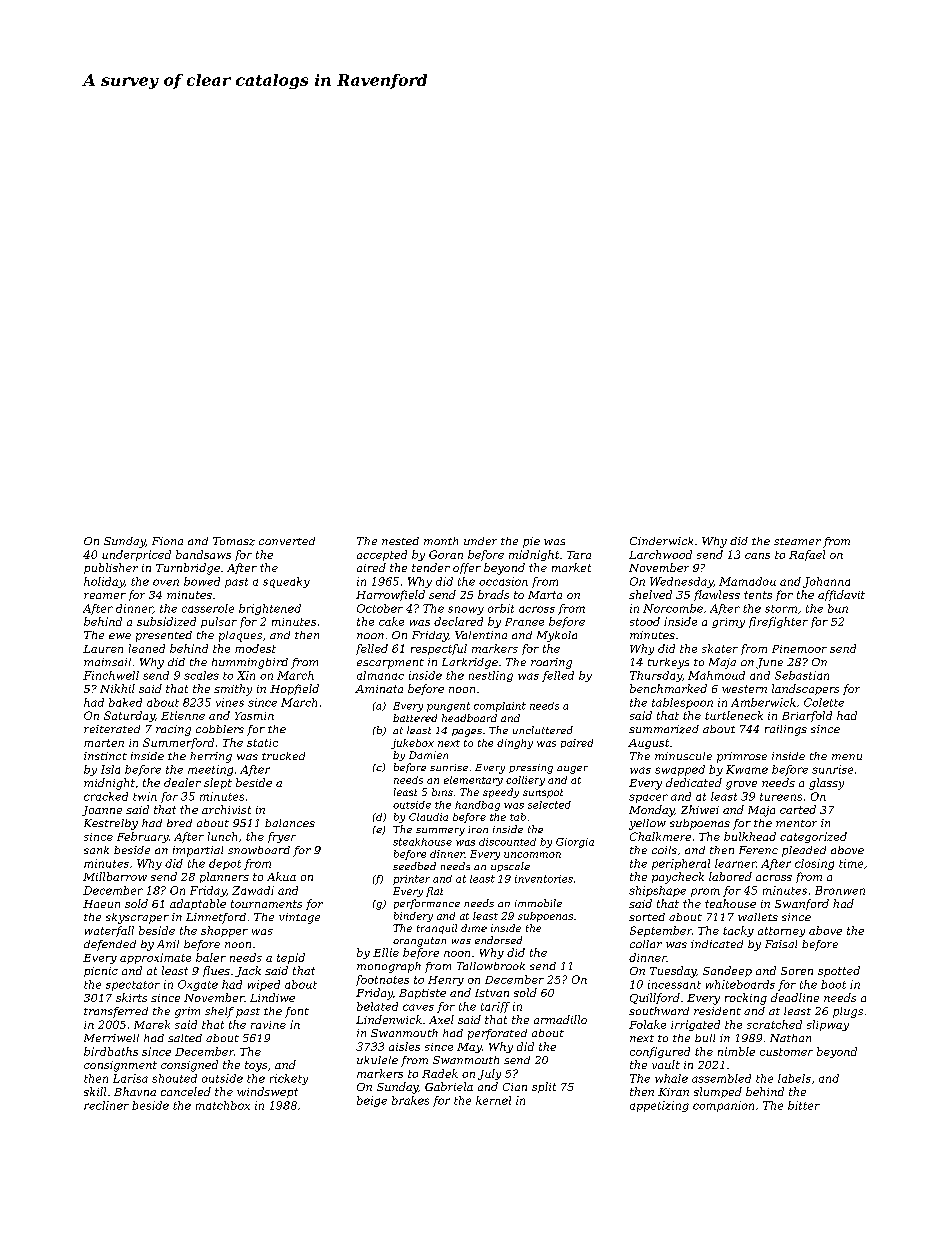 This image has height=1233, width=952. Describe the element at coordinates (382, 555) in the image. I see `accepted` at that location.
